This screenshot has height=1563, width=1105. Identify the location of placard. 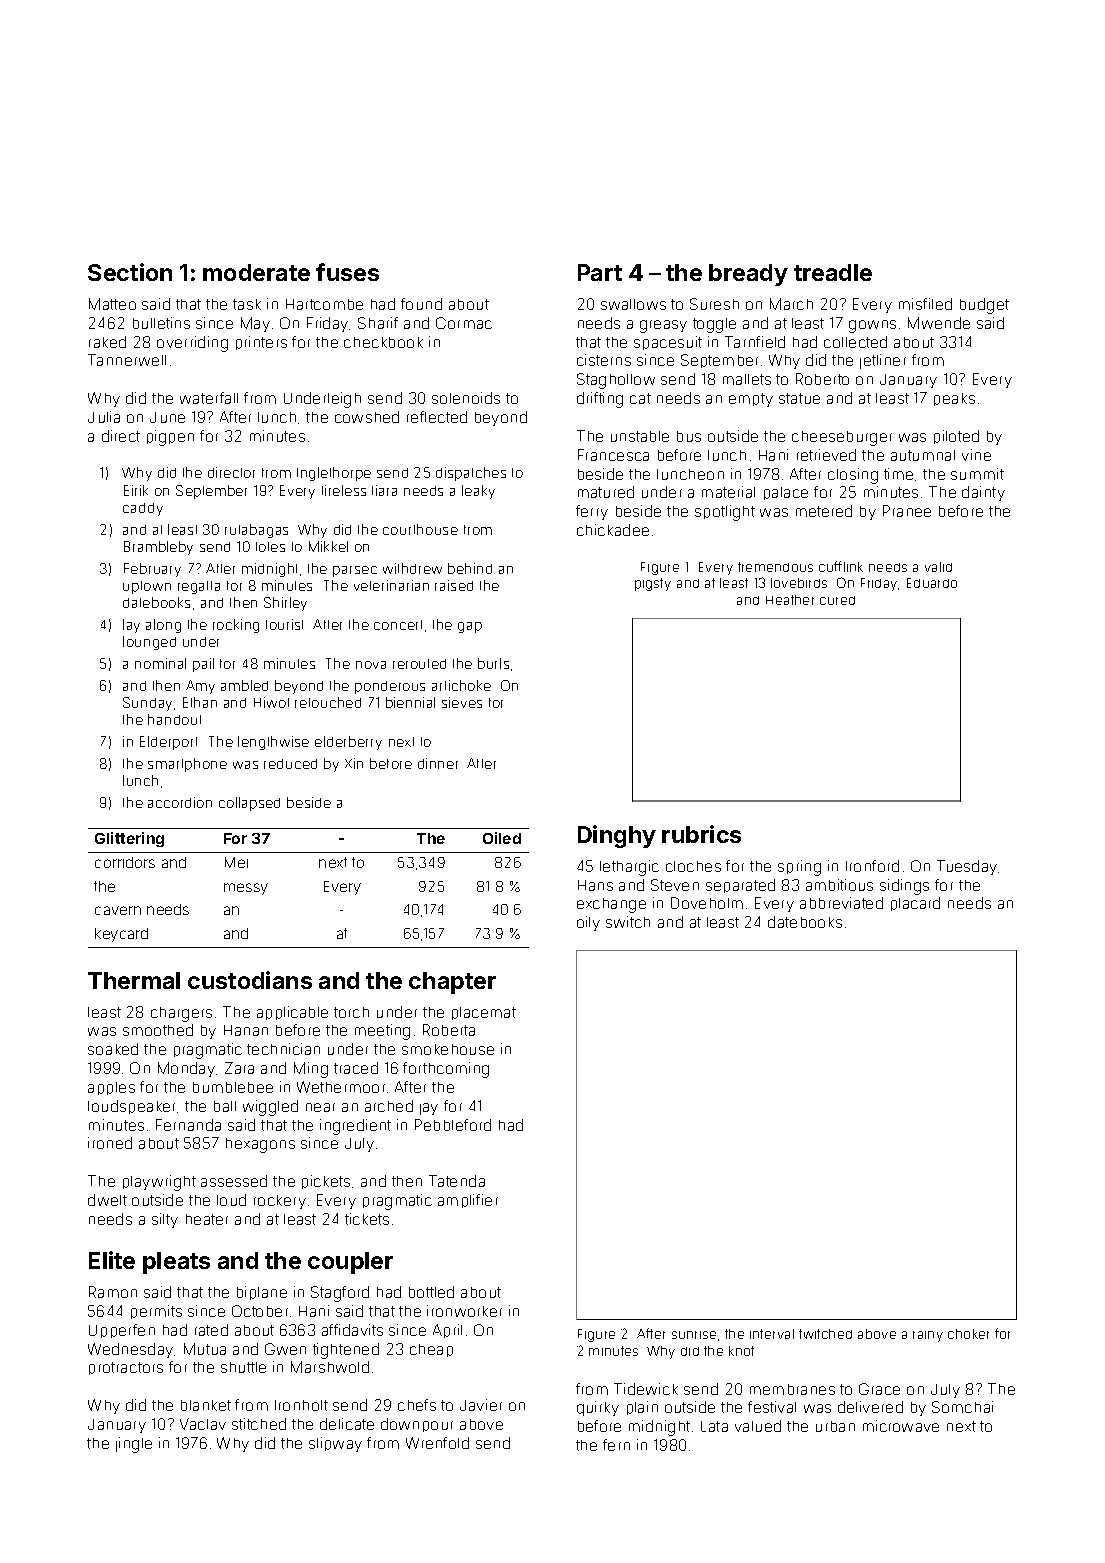
(915, 904).
